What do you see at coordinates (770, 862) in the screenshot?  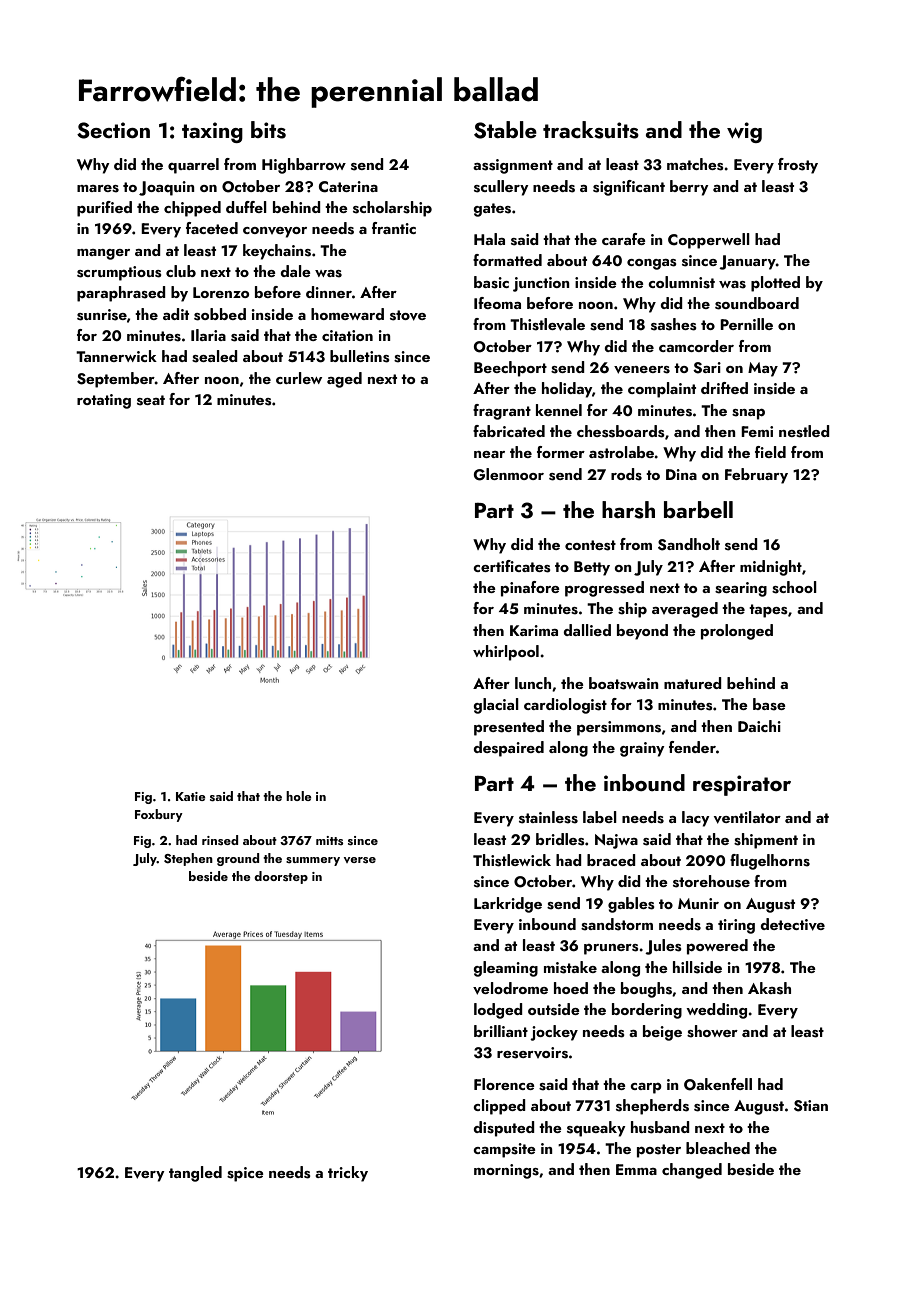 I see `flugelhorns` at bounding box center [770, 862].
